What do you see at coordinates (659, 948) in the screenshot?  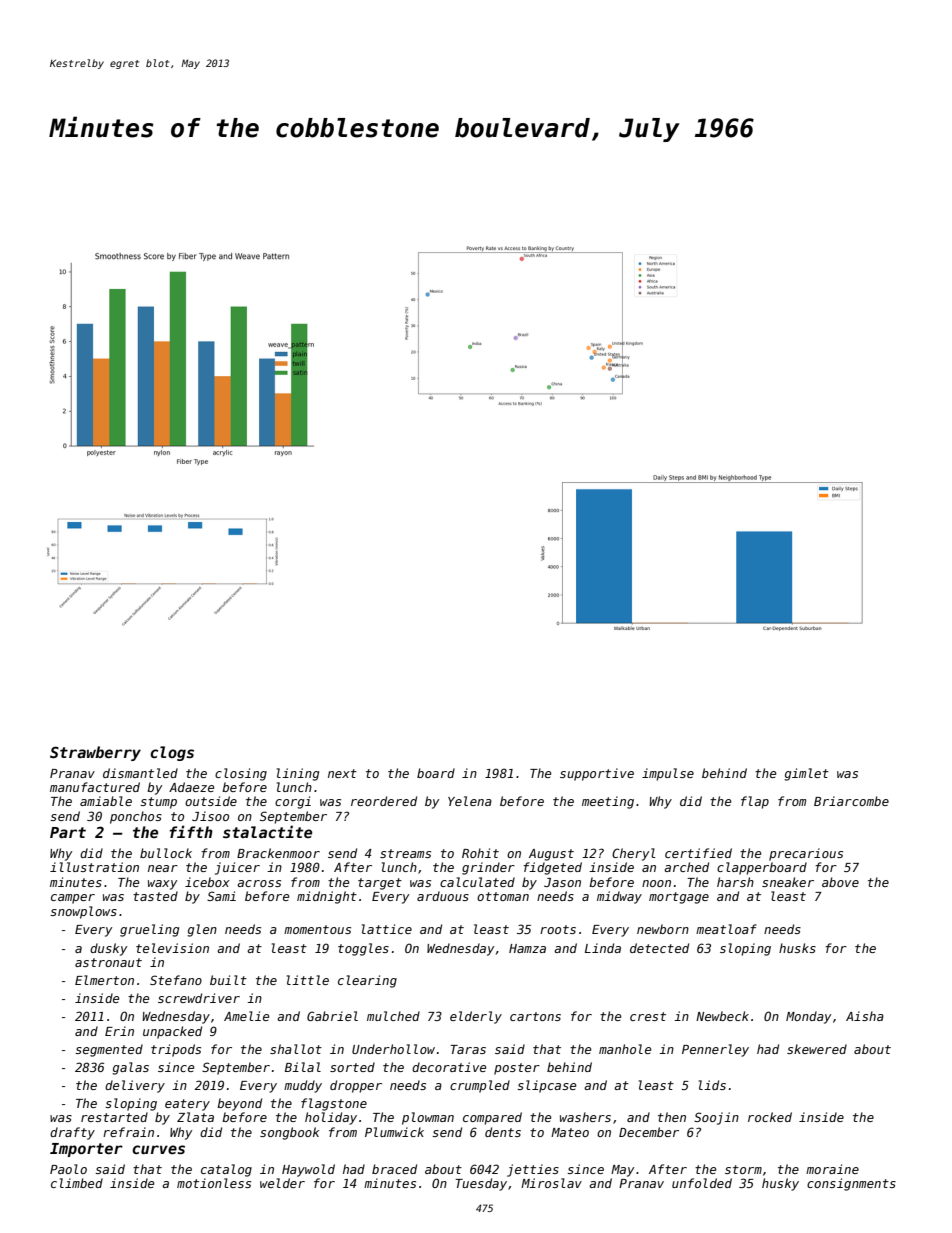 I see `detected` at bounding box center [659, 948].
